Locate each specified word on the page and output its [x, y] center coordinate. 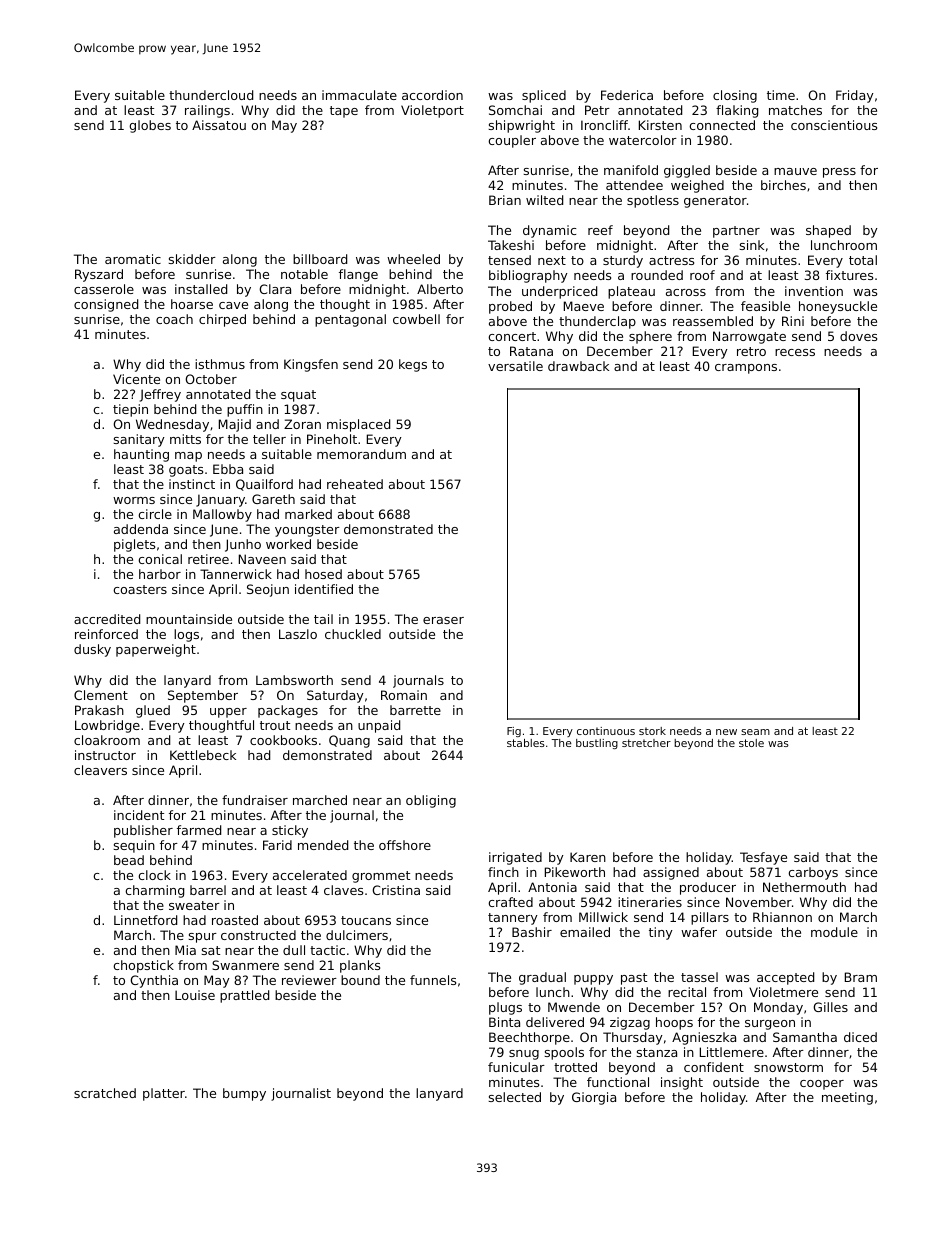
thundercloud [211, 95]
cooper [822, 1085]
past [634, 979]
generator [715, 202]
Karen [588, 857]
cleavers [100, 770]
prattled [244, 996]
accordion [432, 95]
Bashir [532, 932]
